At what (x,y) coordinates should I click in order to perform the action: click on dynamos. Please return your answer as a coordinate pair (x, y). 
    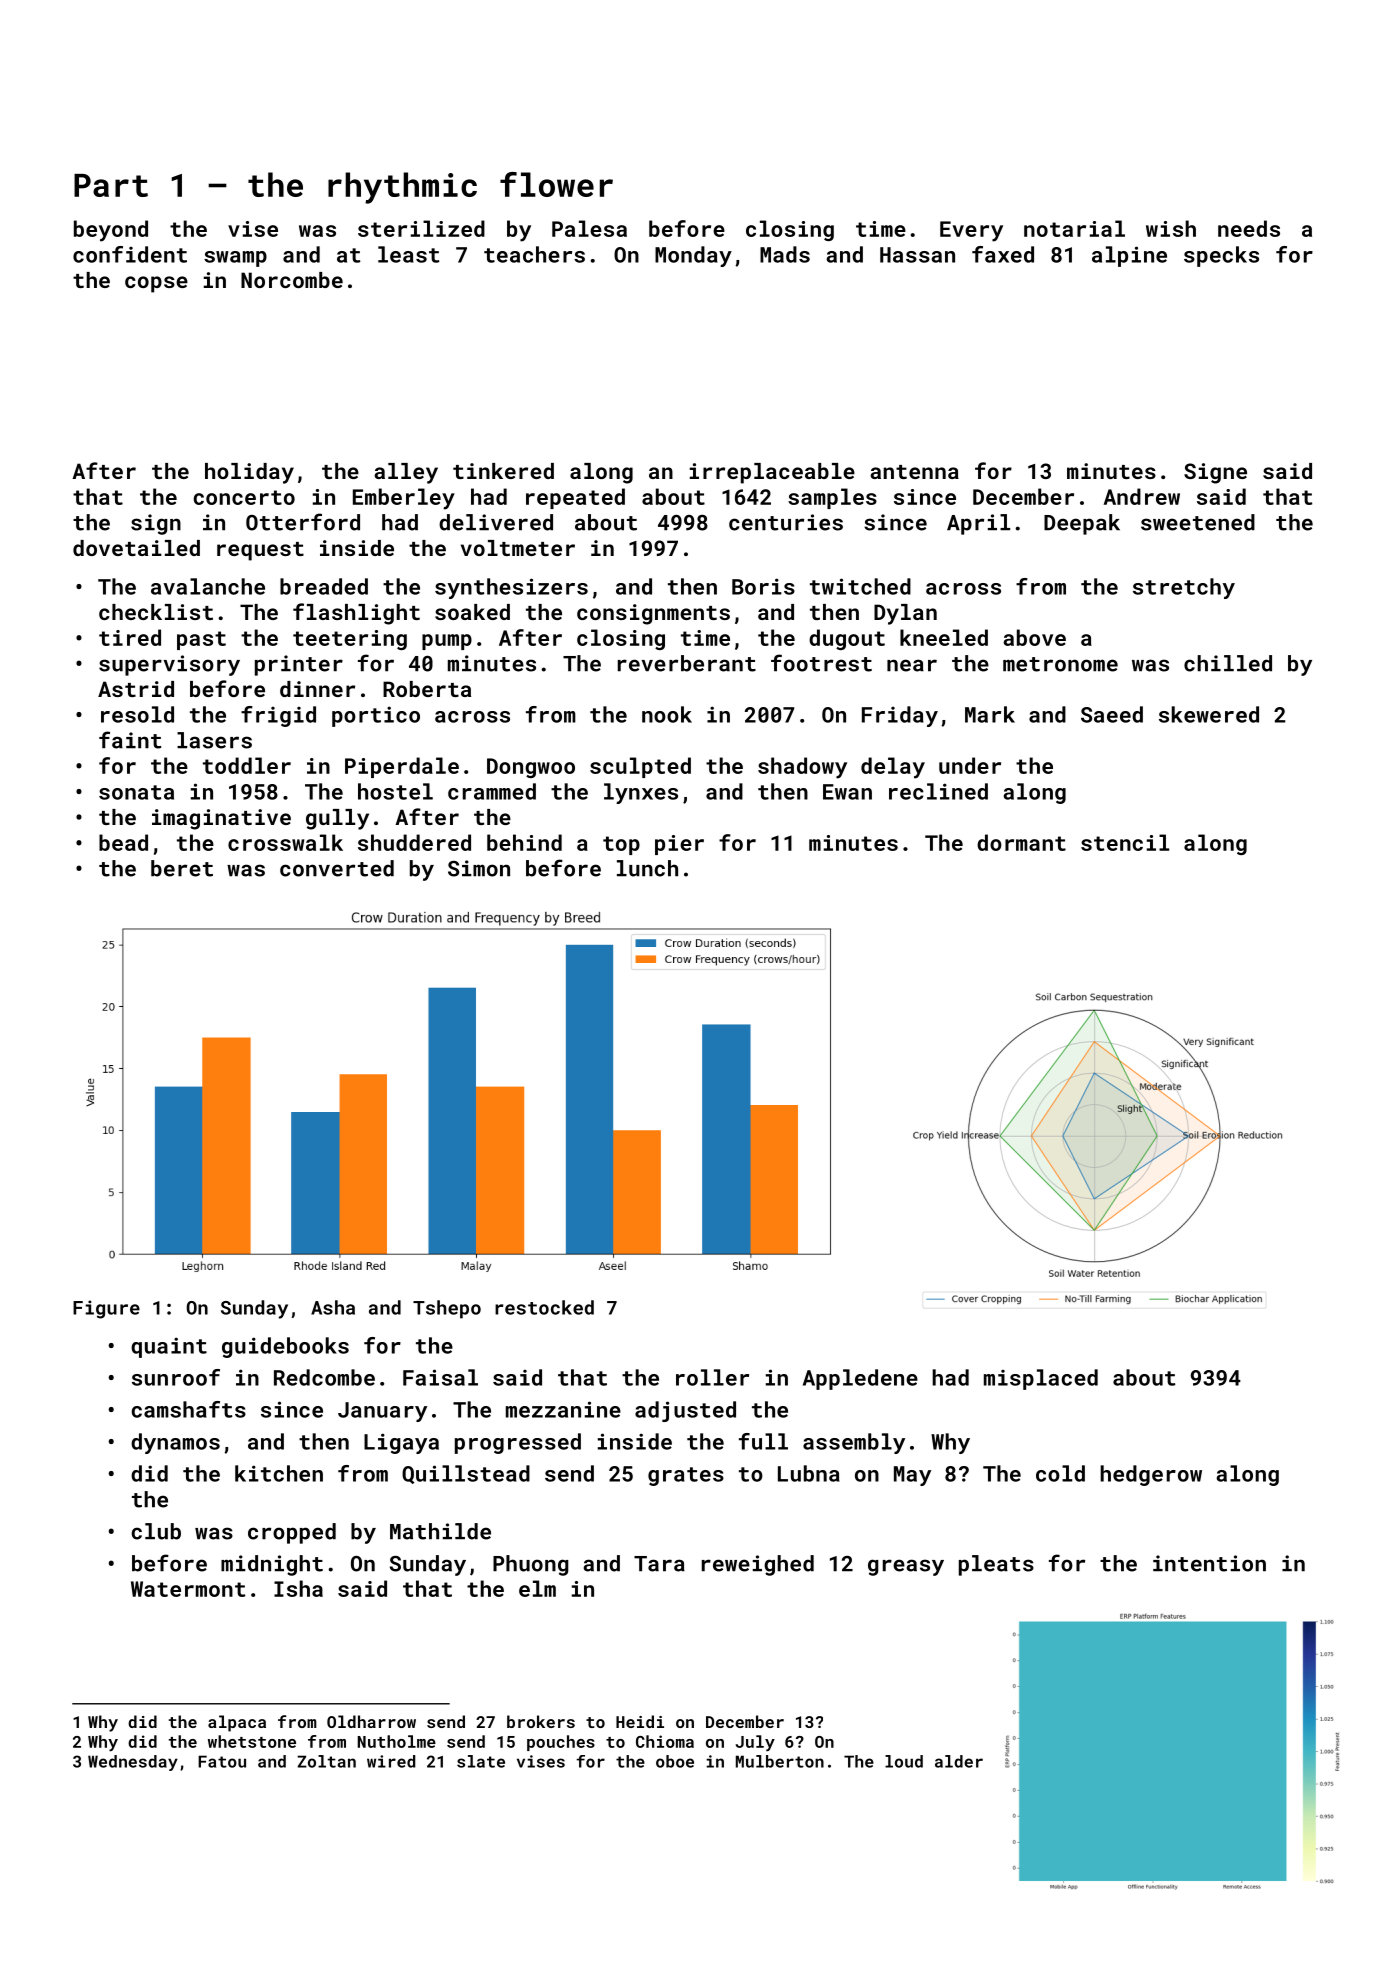
    Looking at the image, I should click on (175, 1443).
